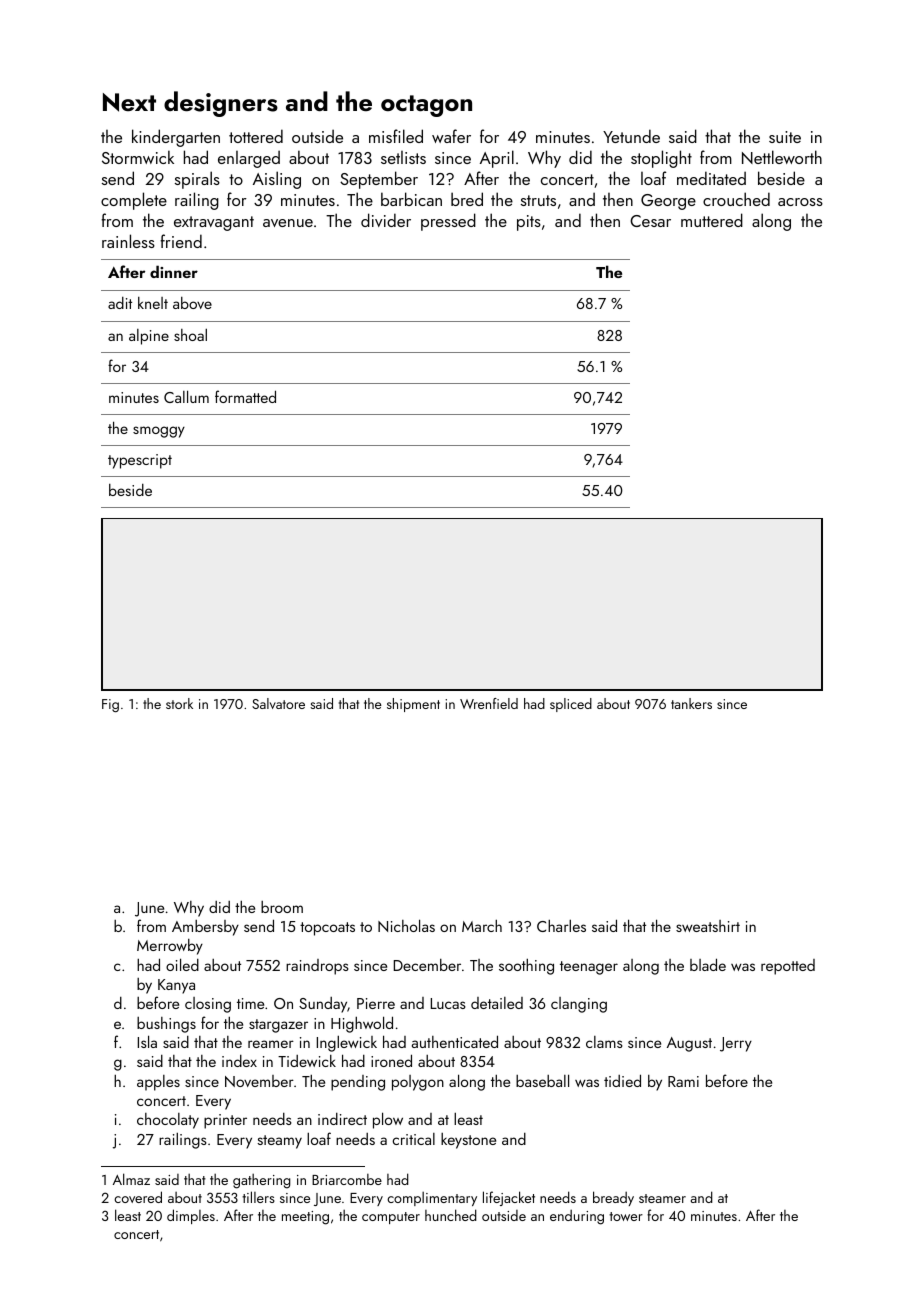 This screenshot has width=924, height=1308. Describe the element at coordinates (782, 157) in the screenshot. I see `Nettleworth` at that location.
